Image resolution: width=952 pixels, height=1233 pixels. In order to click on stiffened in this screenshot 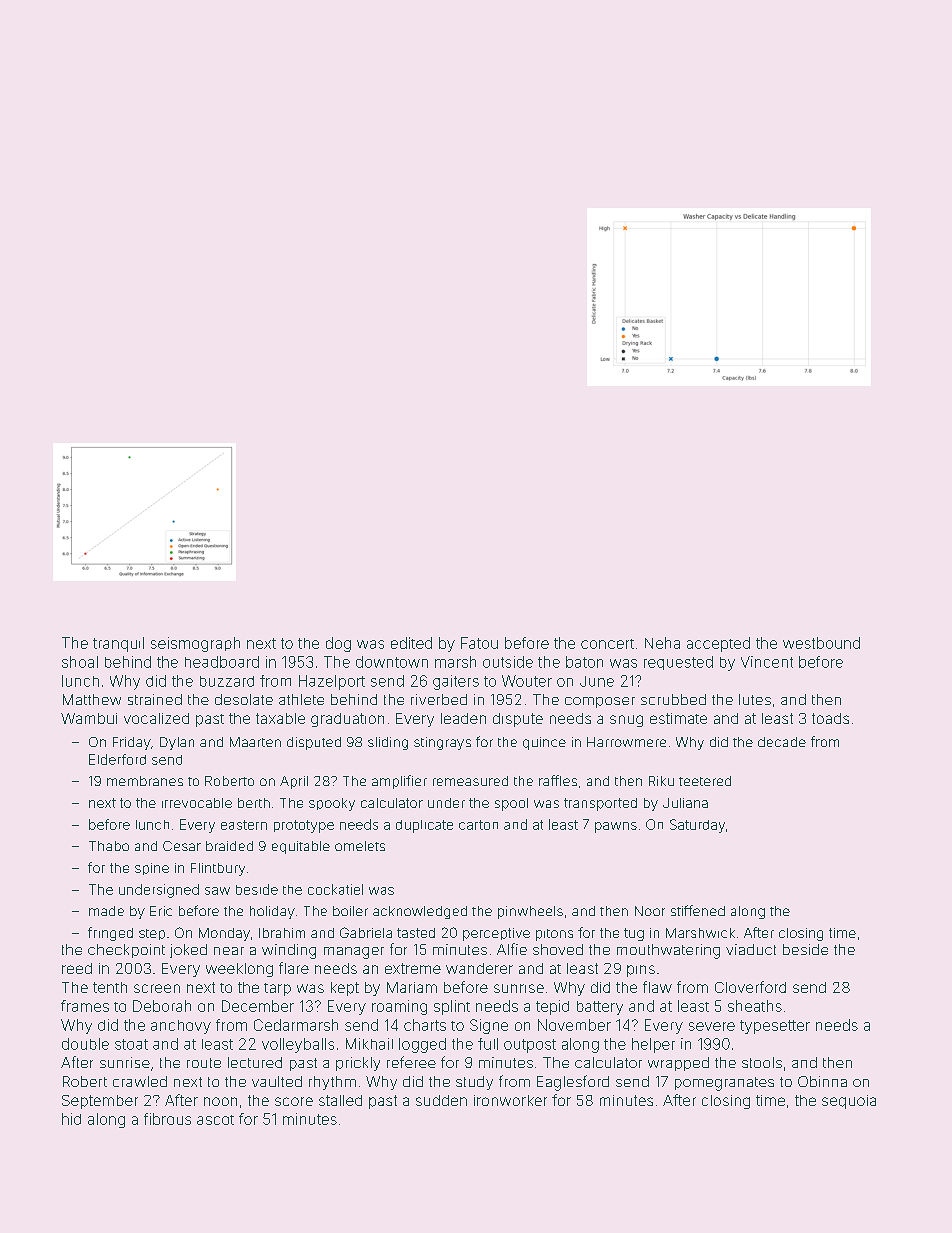, I will do `click(698, 910)`.
